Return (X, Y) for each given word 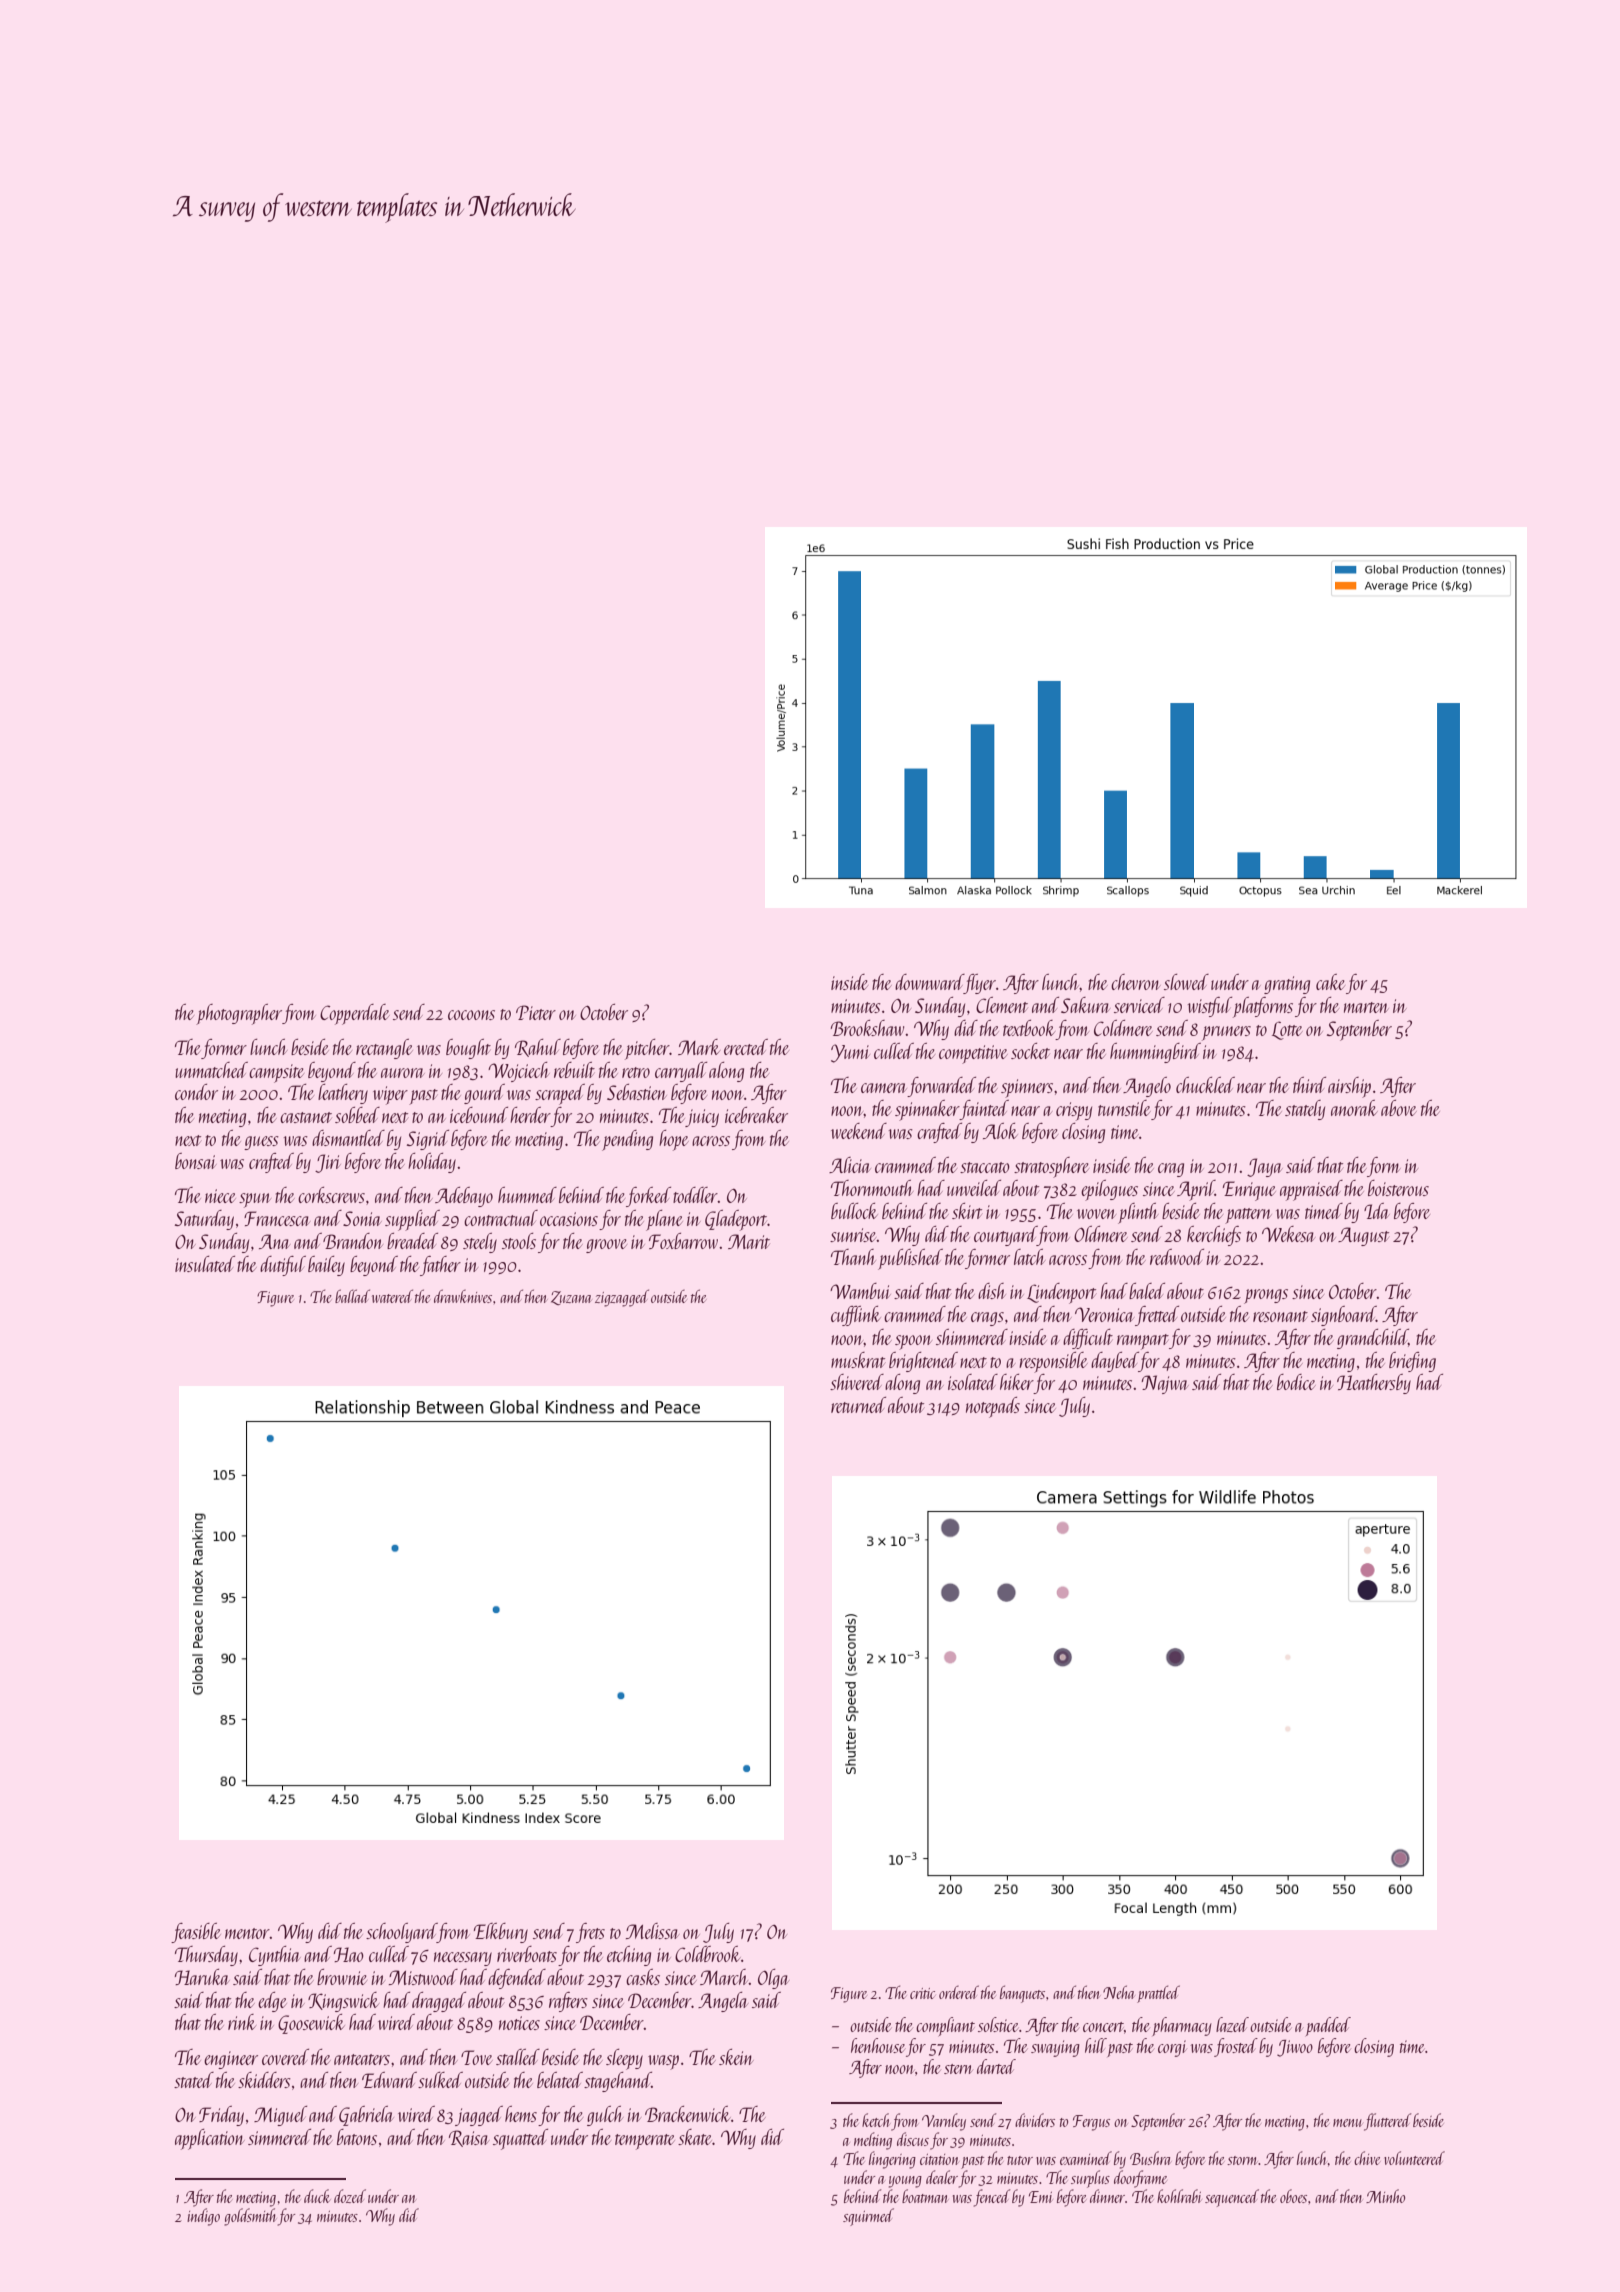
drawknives (463, 1296)
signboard (1343, 1316)
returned (858, 1405)
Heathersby (1374, 1384)
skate (695, 2137)
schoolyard (401, 1933)
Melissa (652, 1931)
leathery (343, 1094)
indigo (203, 2217)
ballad (352, 1296)
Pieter (536, 1012)
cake (1330, 982)
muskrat (858, 1360)
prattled (1158, 1994)
